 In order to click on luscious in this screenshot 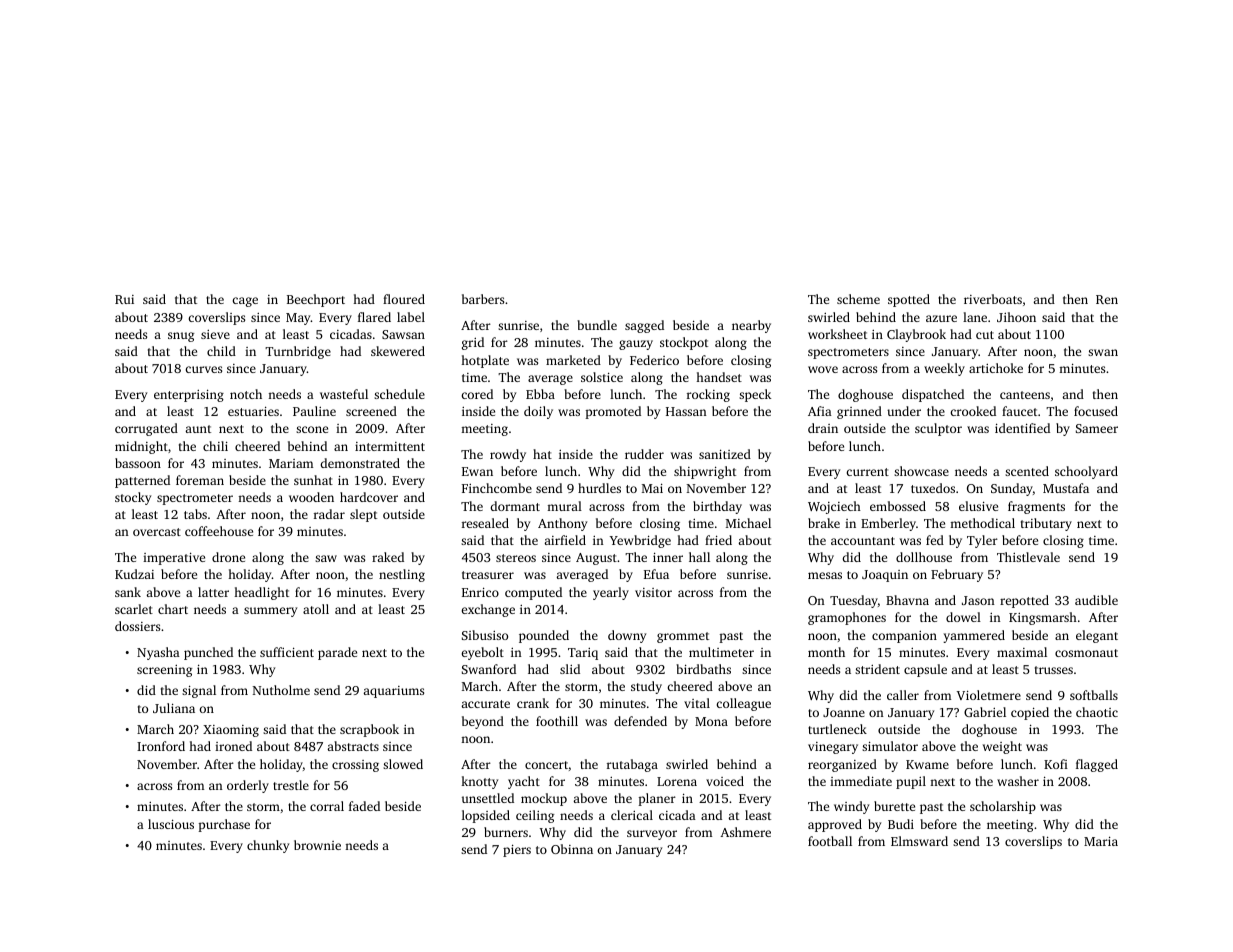, I will do `click(171, 824)`.
